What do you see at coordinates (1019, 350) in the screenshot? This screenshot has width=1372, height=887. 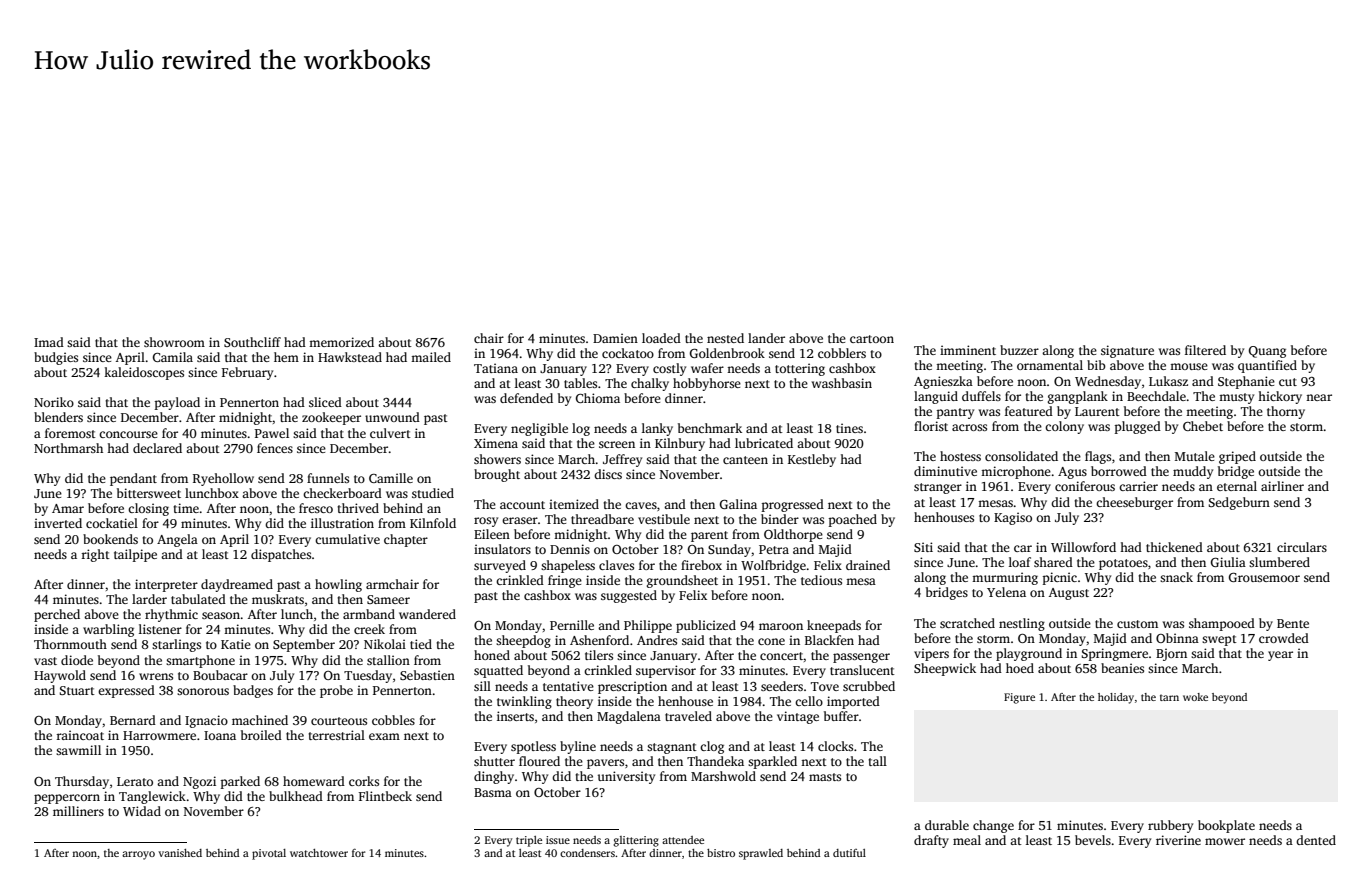 I see `buzzer` at bounding box center [1019, 350].
